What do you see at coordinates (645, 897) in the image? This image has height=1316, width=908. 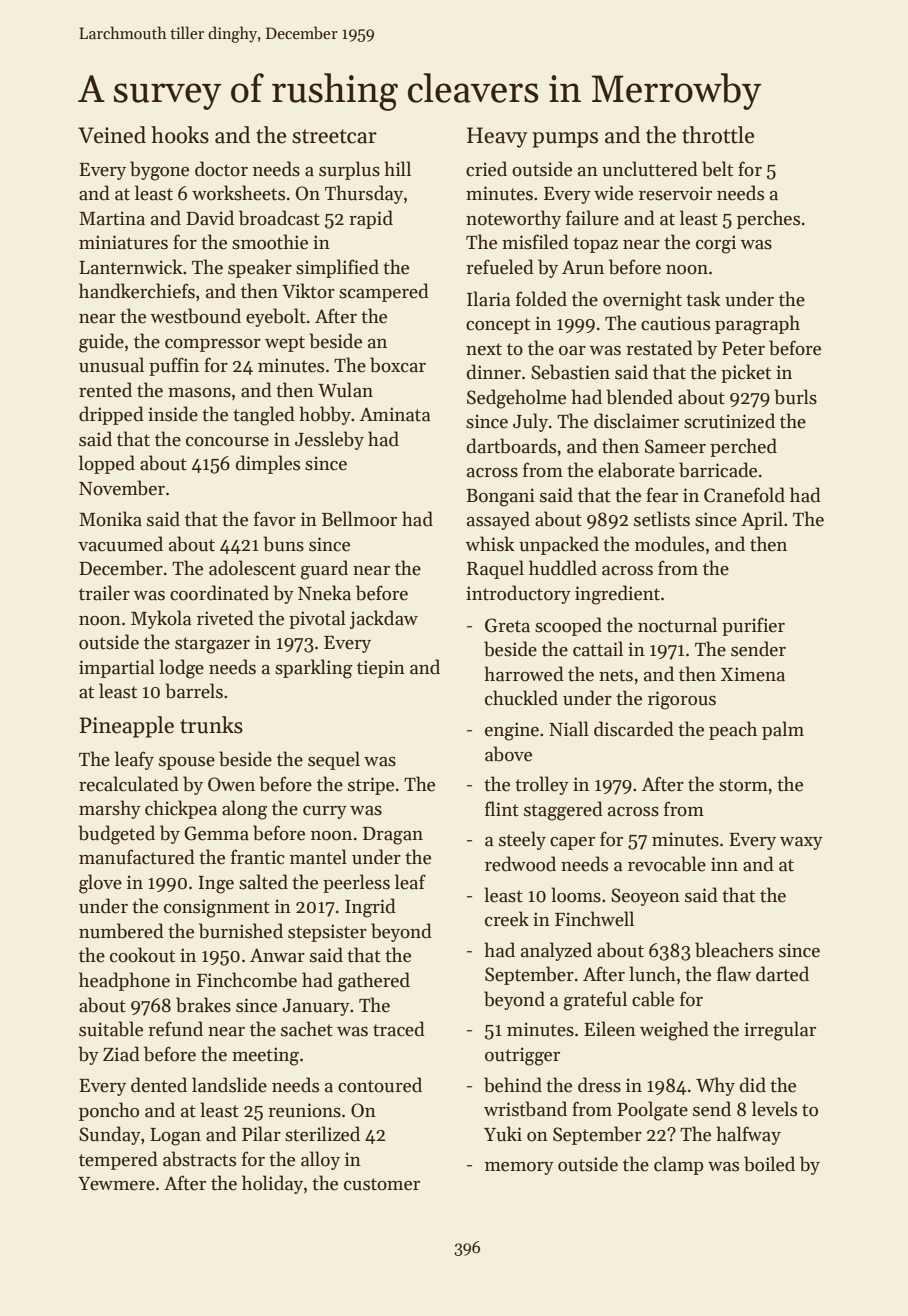 I see `Seoyeon` at bounding box center [645, 897].
